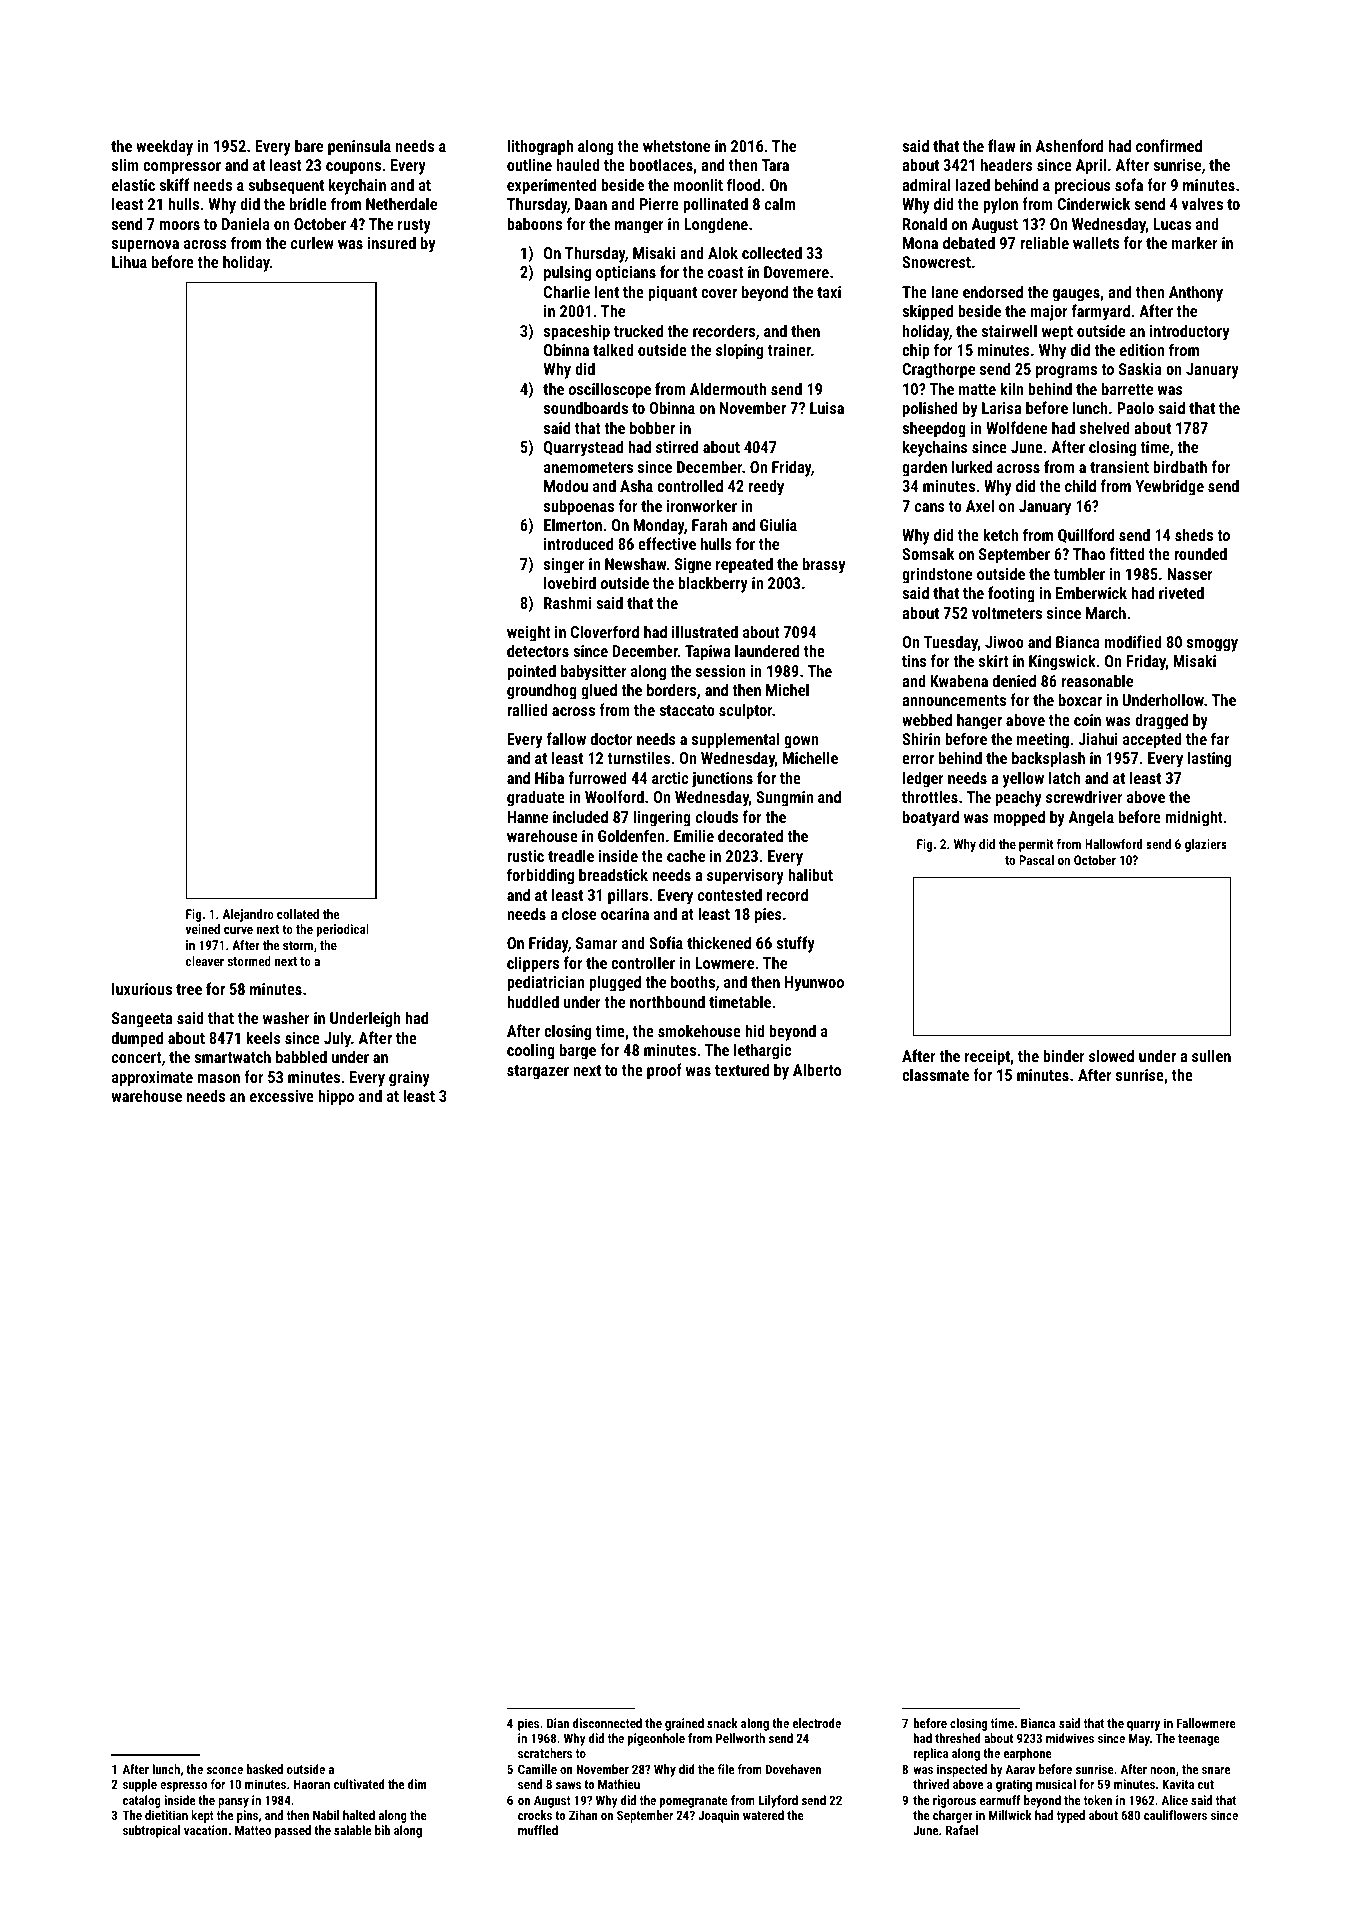 This document has width=1353, height=1914. I want to click on moors, so click(179, 225).
